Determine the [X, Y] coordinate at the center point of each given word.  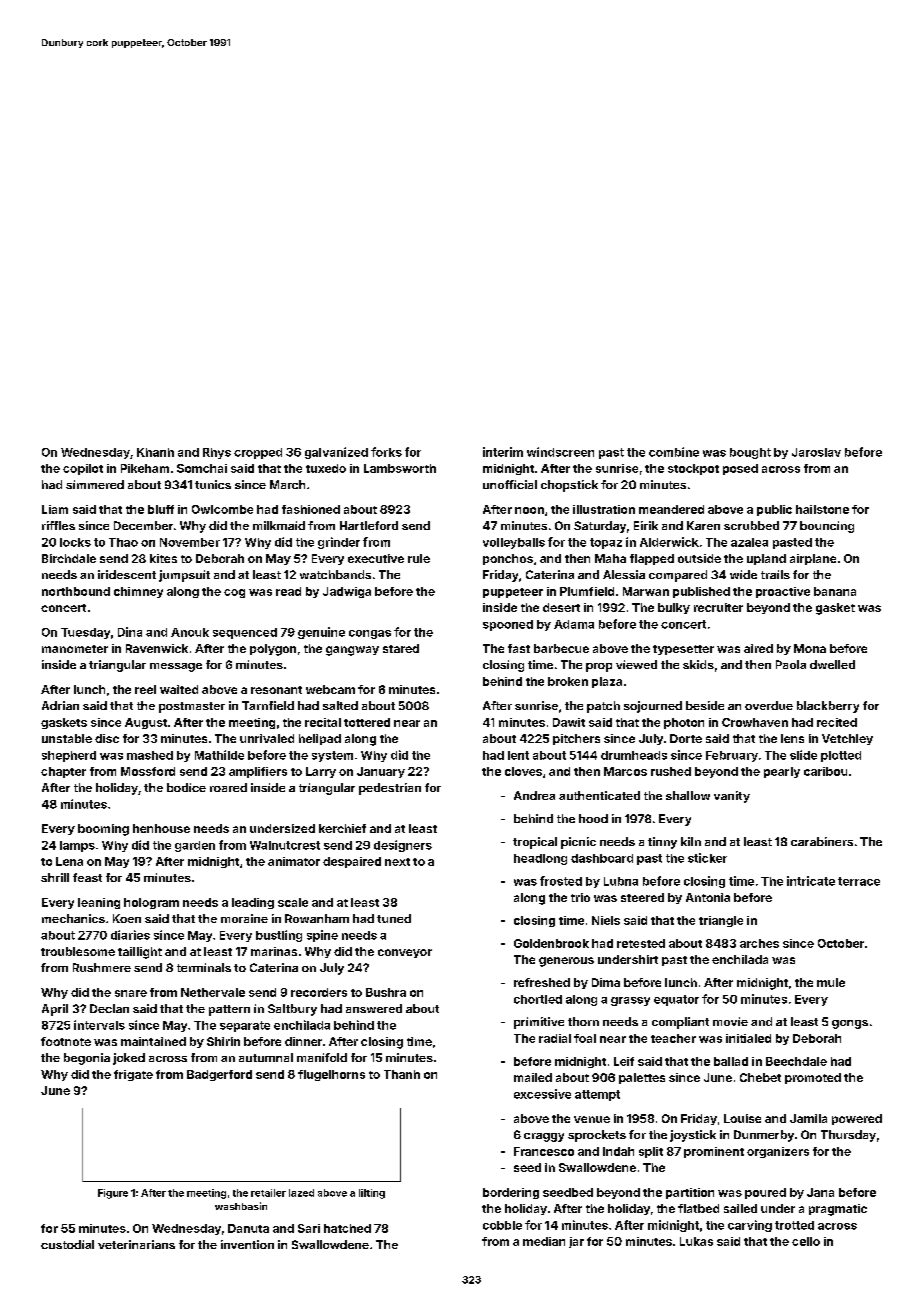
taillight [140, 953]
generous [566, 962]
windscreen [560, 452]
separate [245, 1026]
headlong [540, 859]
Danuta [248, 1228]
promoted [813, 1078]
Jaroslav [816, 452]
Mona [810, 648]
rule [419, 558]
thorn [583, 1021]
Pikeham [145, 468]
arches [759, 943]
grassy [630, 1001]
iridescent [127, 574]
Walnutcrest [285, 845]
